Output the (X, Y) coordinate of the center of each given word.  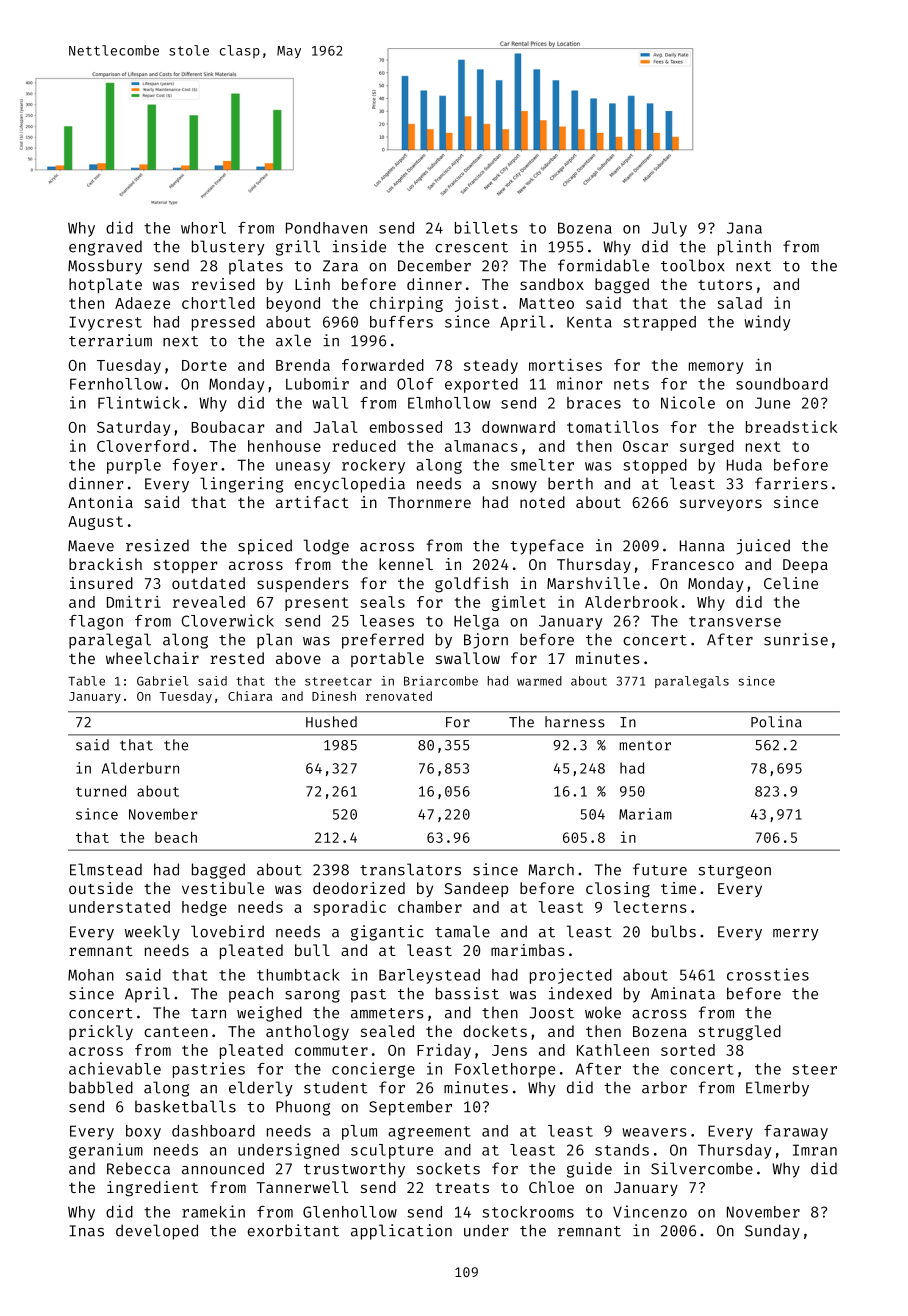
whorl (203, 228)
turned (101, 791)
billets (486, 227)
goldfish (471, 585)
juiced (763, 547)
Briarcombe (441, 681)
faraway (796, 1132)
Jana (744, 228)
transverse (735, 621)
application (401, 1232)
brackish (105, 564)
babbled (101, 1087)
